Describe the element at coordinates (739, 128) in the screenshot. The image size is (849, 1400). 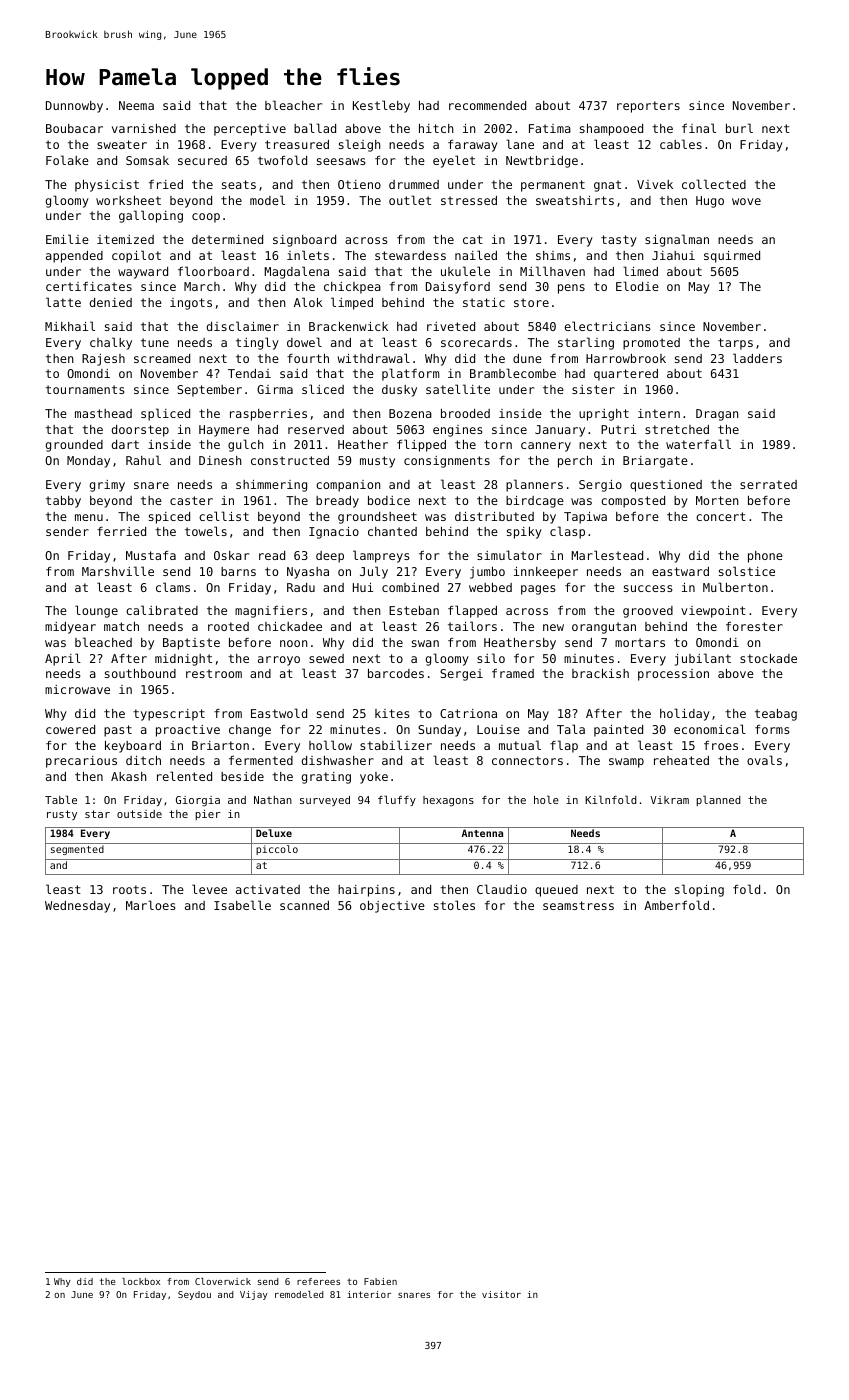
I see `burl` at that location.
